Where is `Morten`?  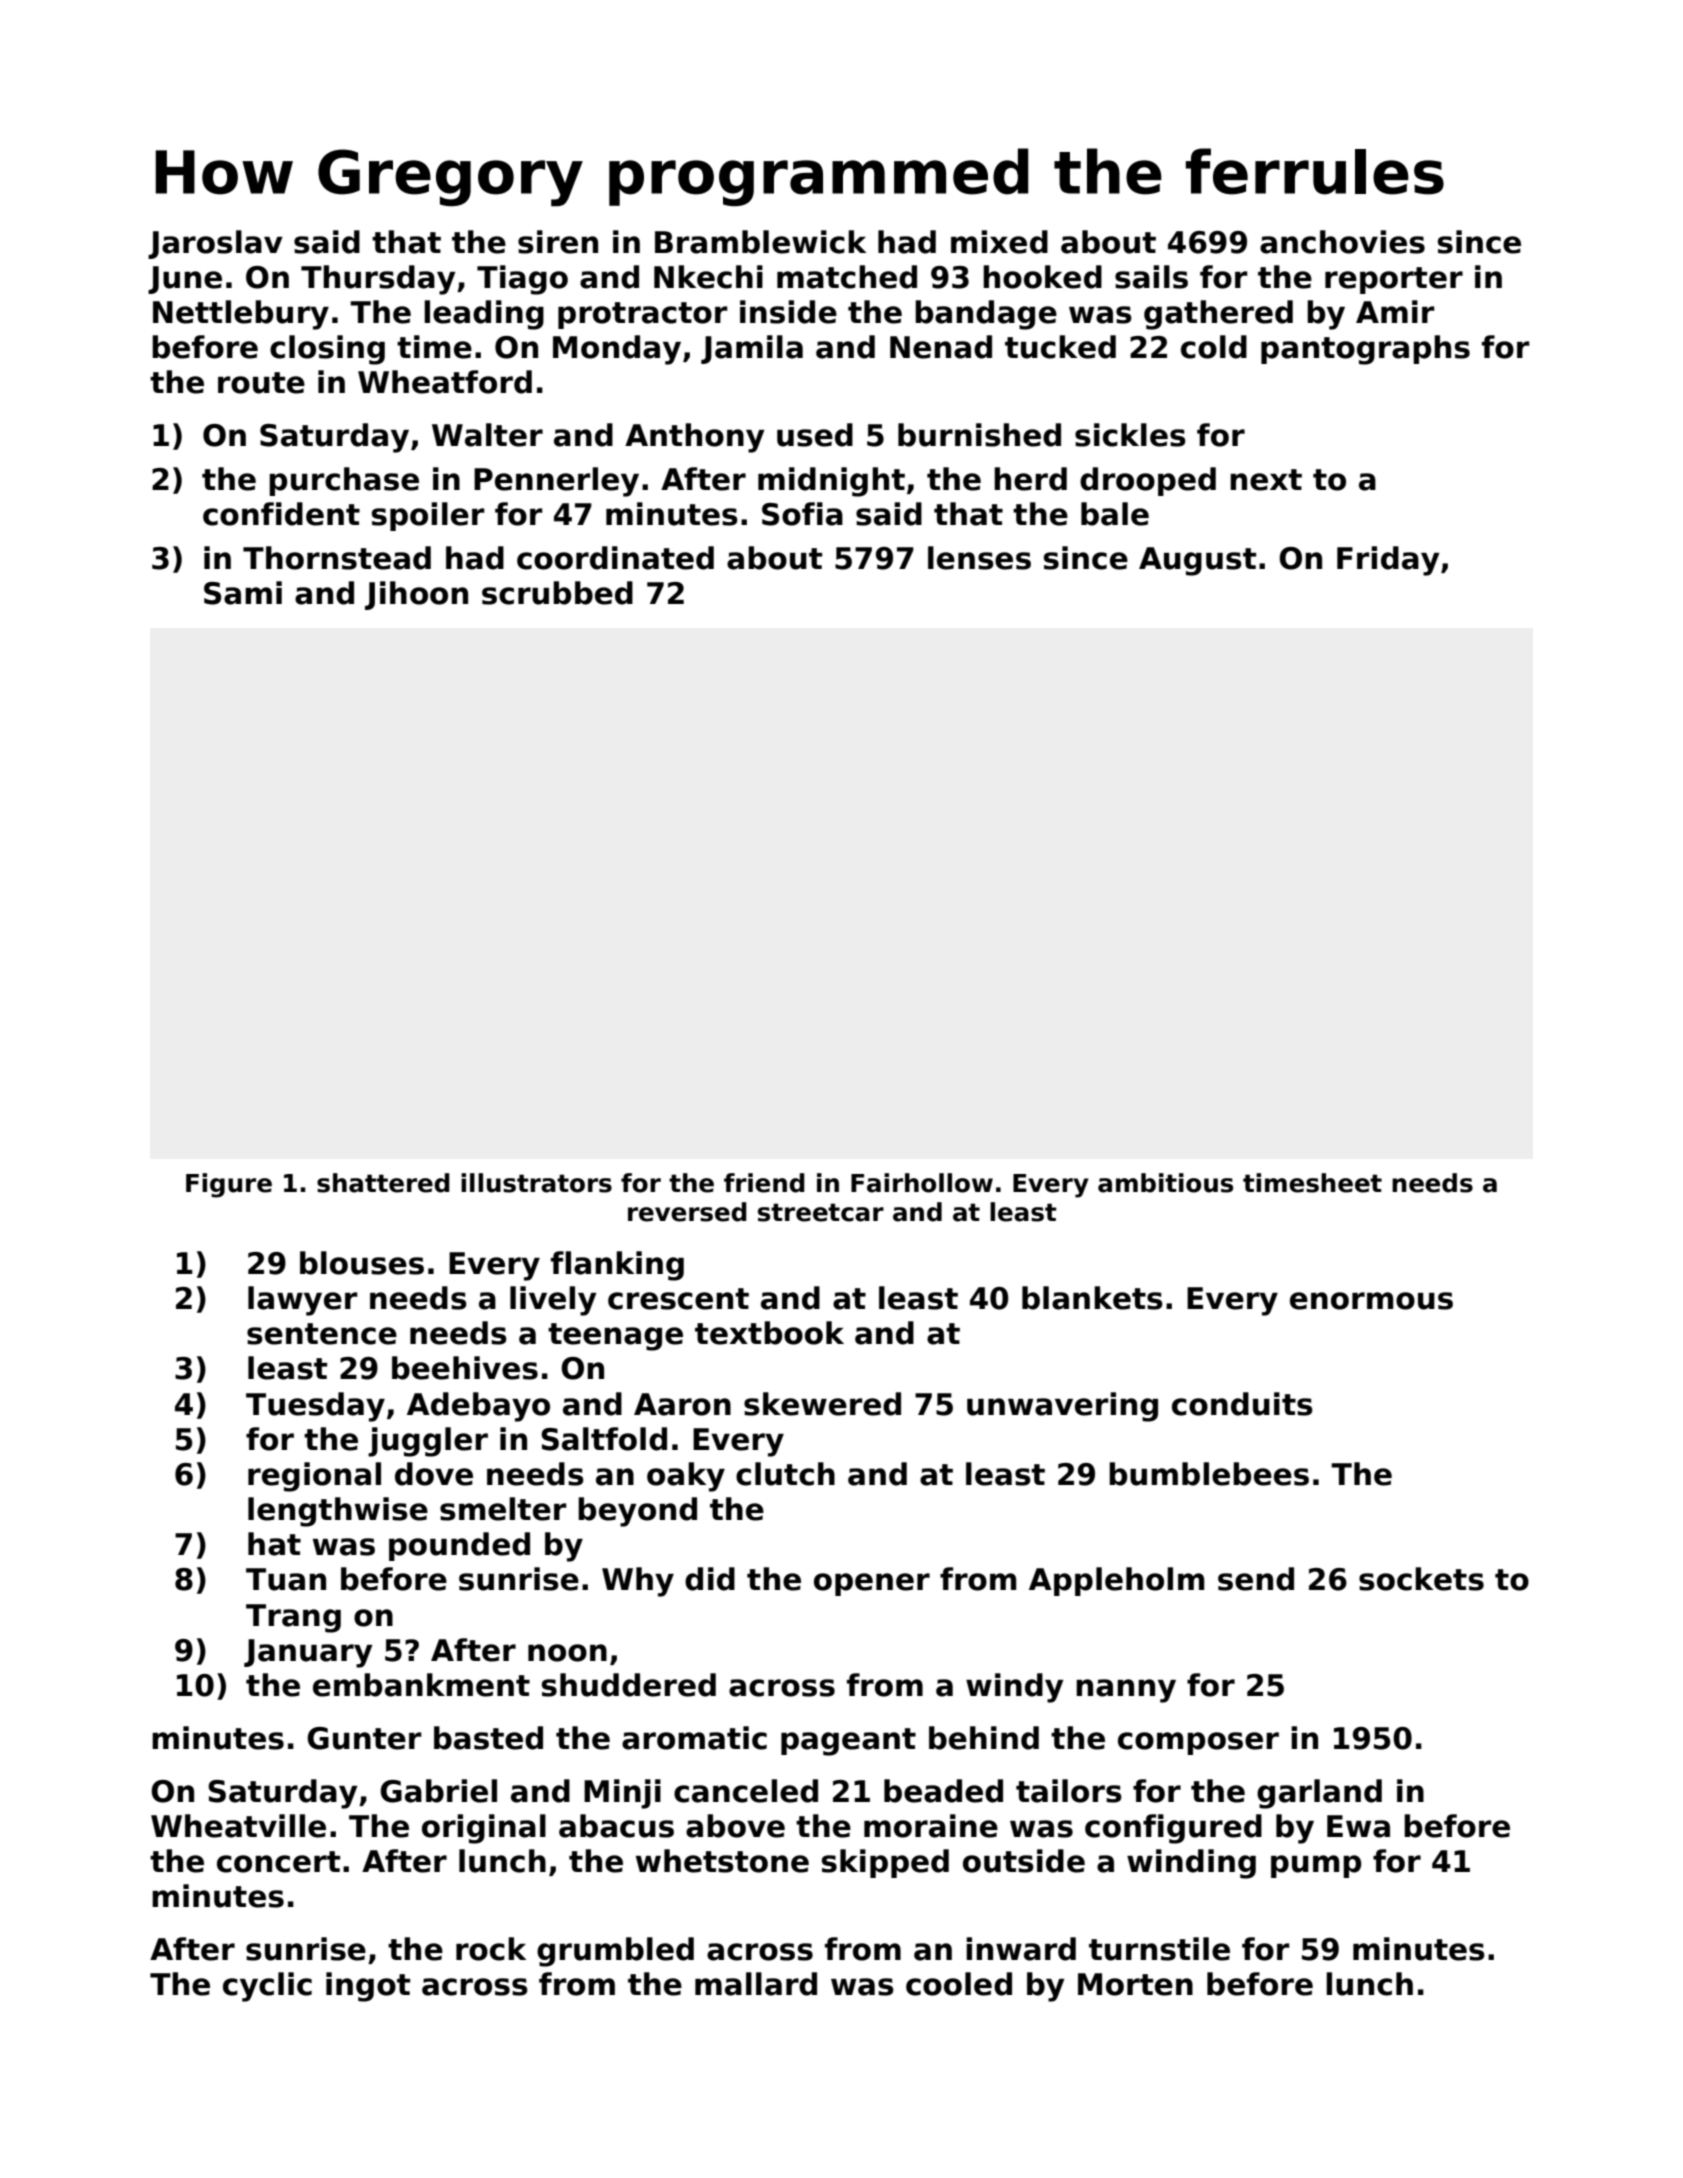
Morten is located at coordinates (1135, 1984).
